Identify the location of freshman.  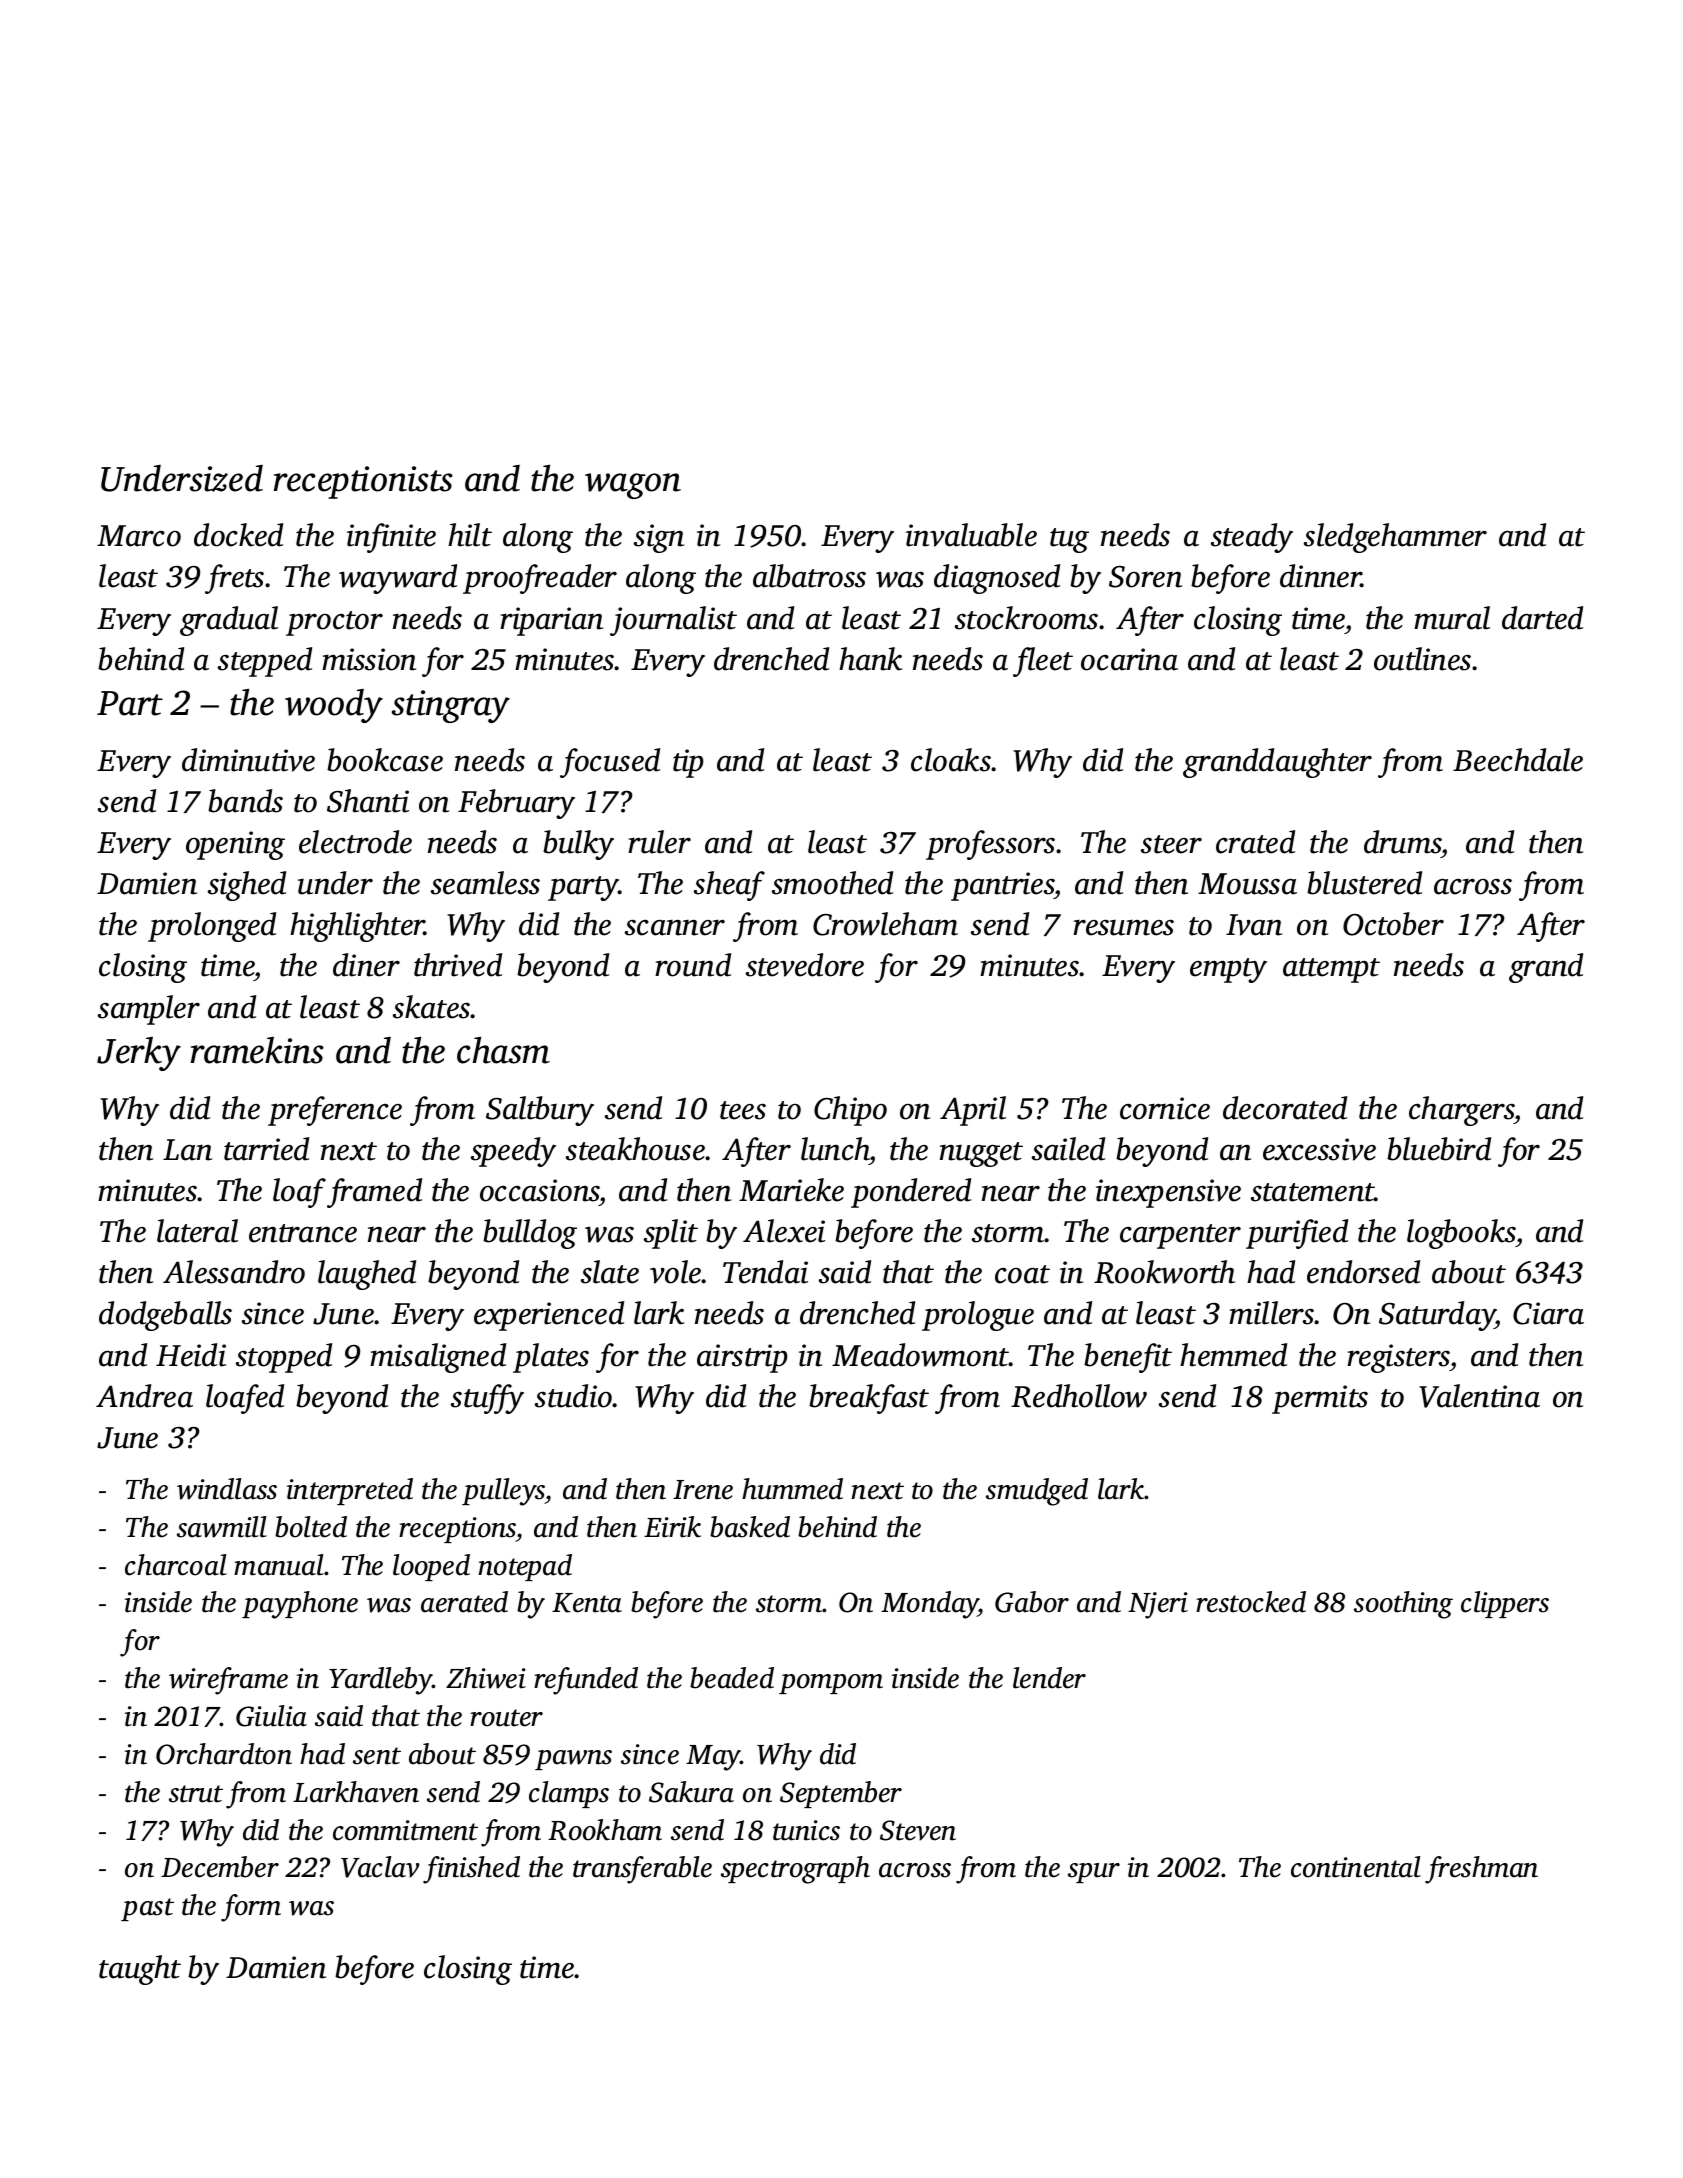
(1481, 1870).
